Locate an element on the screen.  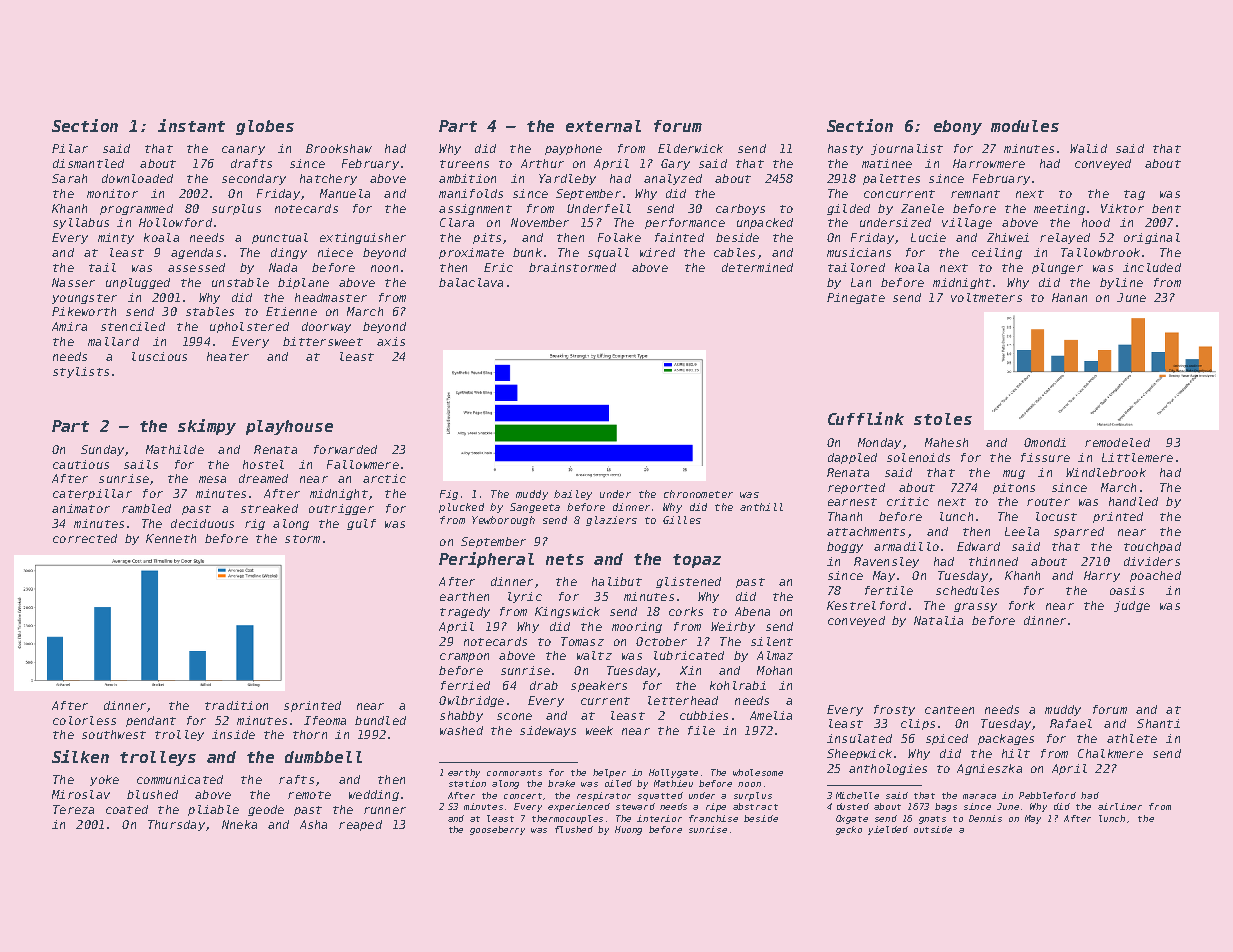
luscious is located at coordinates (159, 356).
